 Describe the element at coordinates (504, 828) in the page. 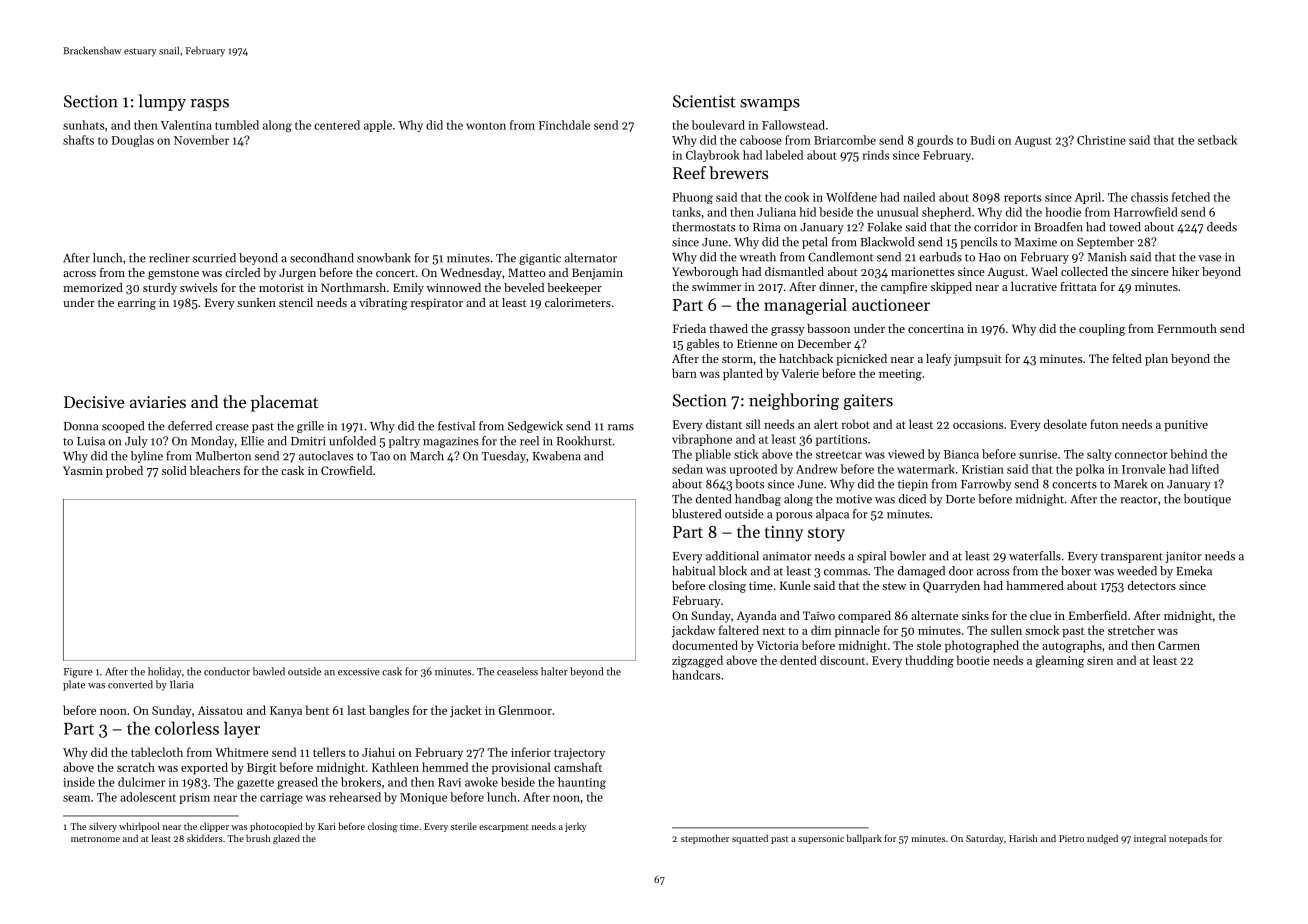

I see `escarpment` at that location.
